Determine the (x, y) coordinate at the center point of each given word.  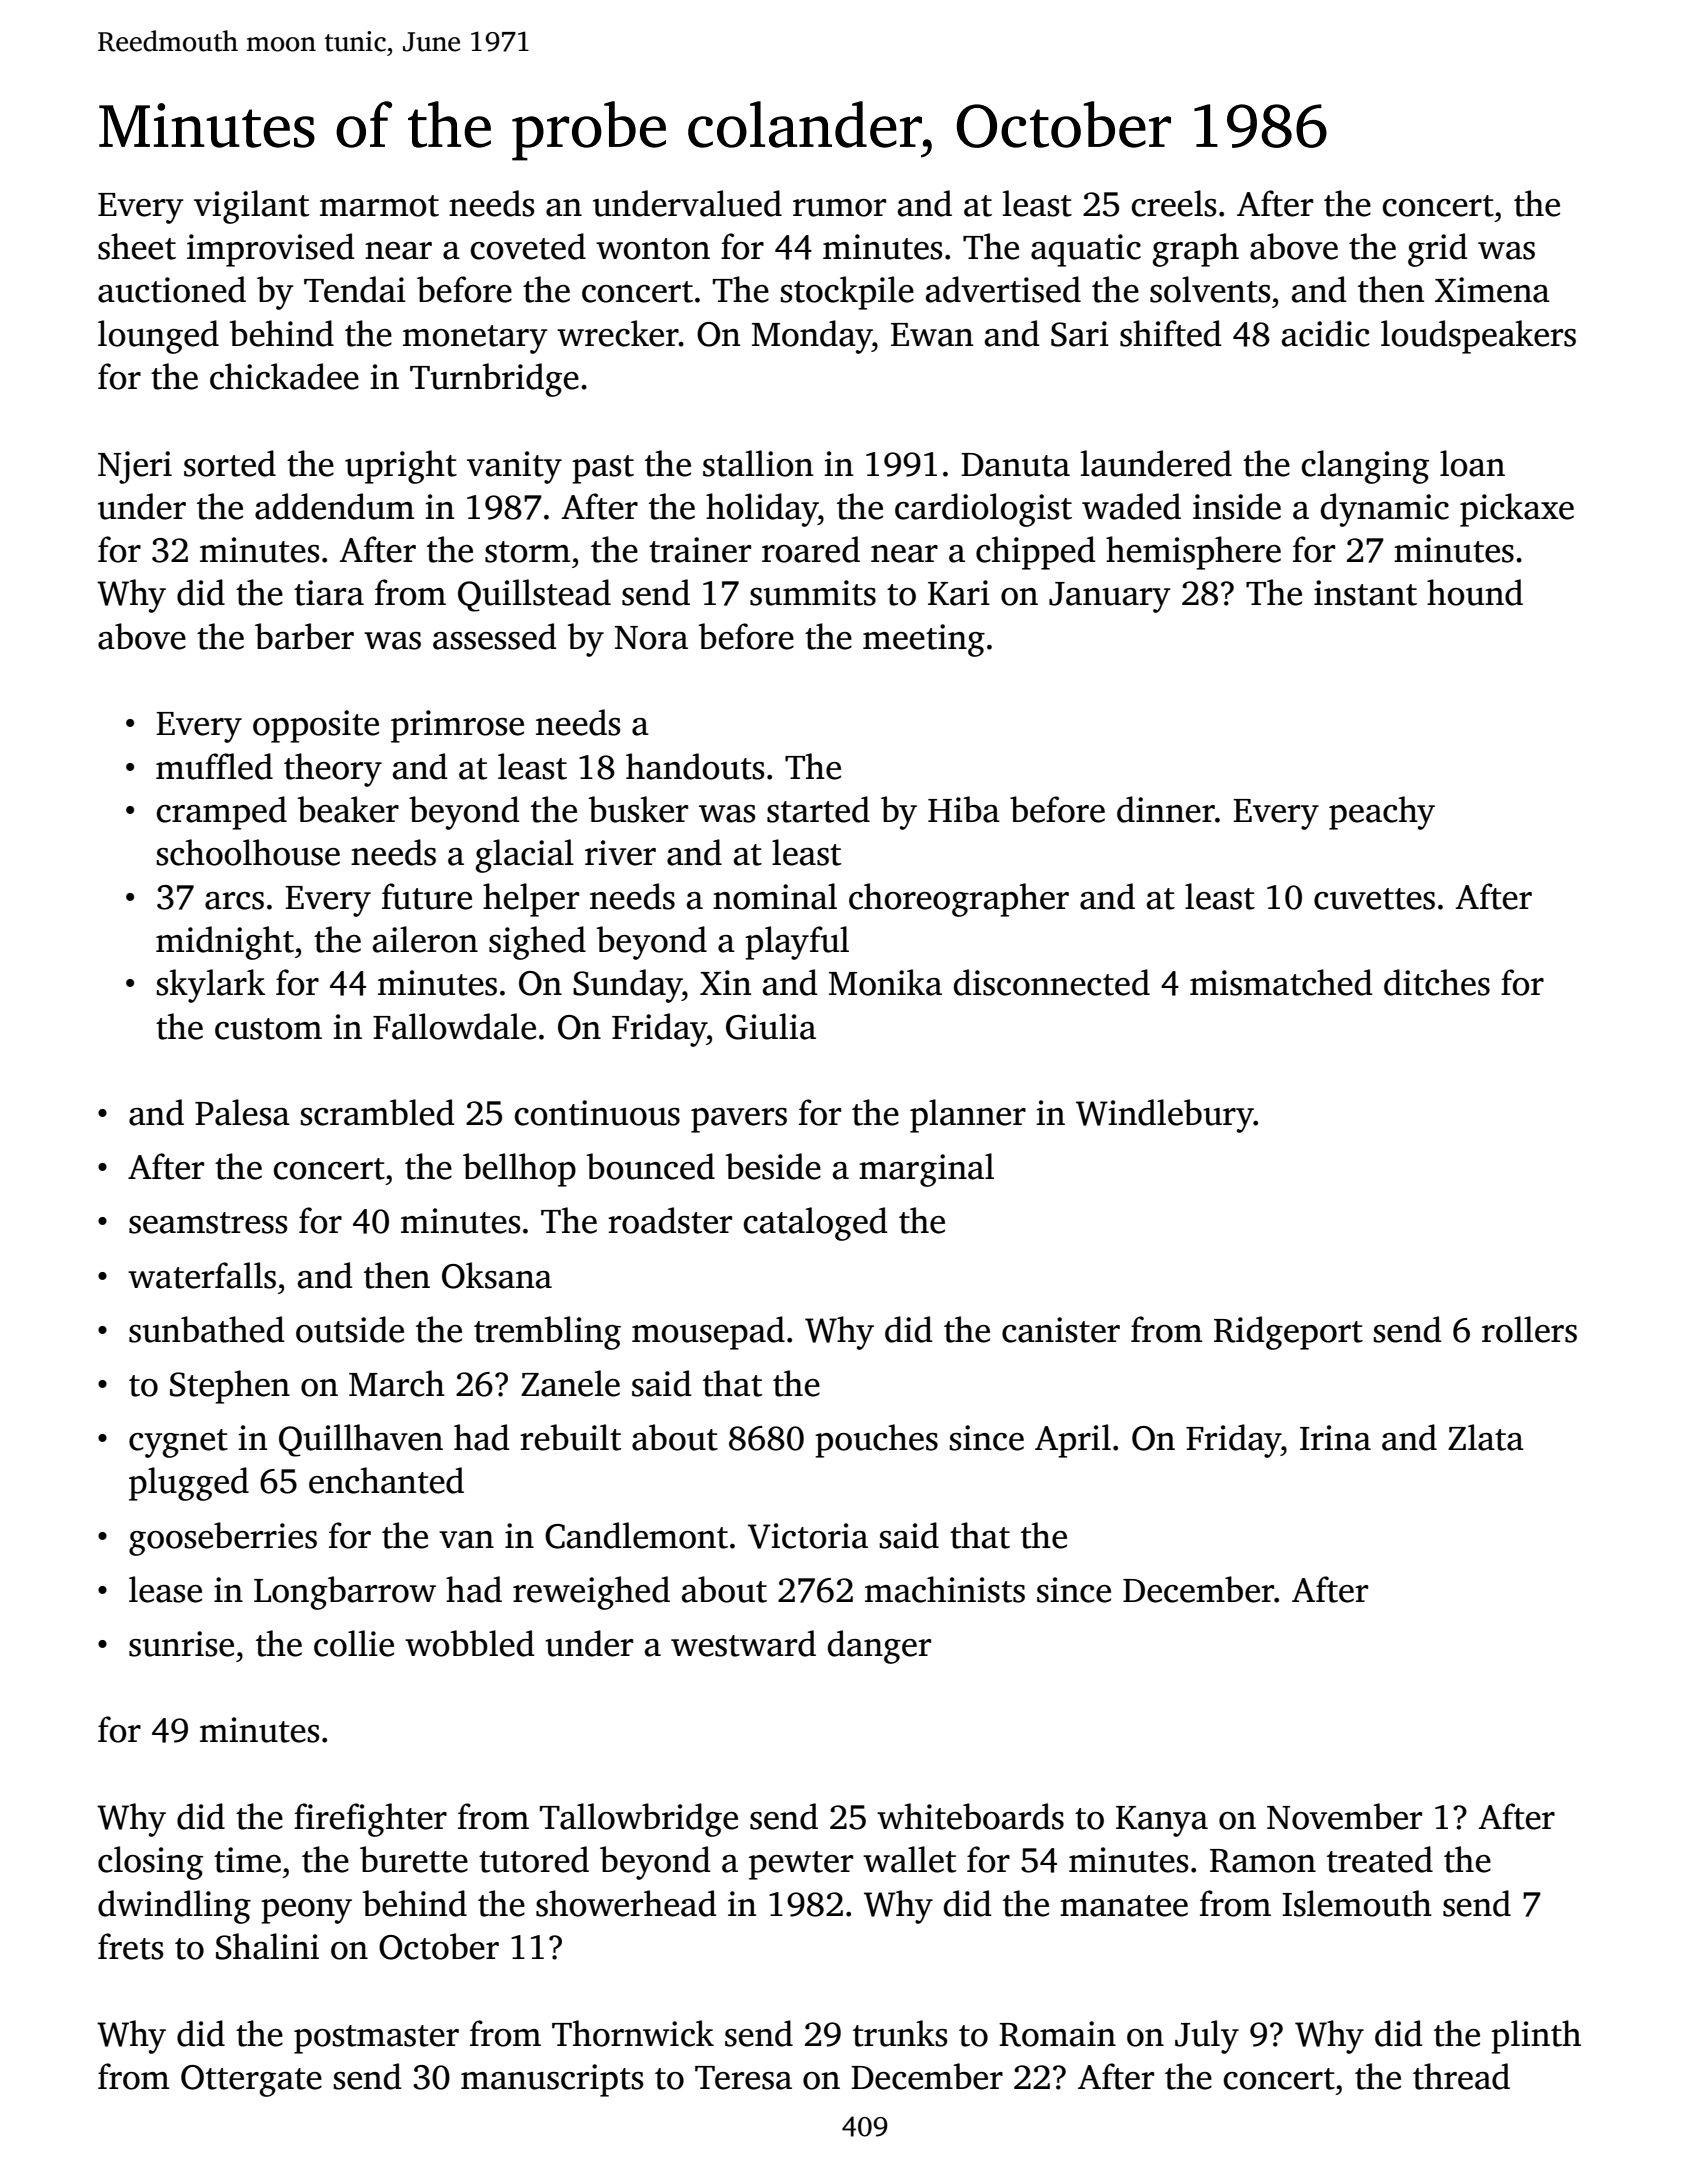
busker (638, 809)
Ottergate (251, 2081)
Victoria (808, 1536)
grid (1438, 250)
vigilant (251, 207)
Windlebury (1165, 1116)
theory (333, 770)
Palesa (242, 1112)
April (1073, 1441)
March (397, 1383)
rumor (839, 208)
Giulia (771, 1026)
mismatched (1281, 982)
